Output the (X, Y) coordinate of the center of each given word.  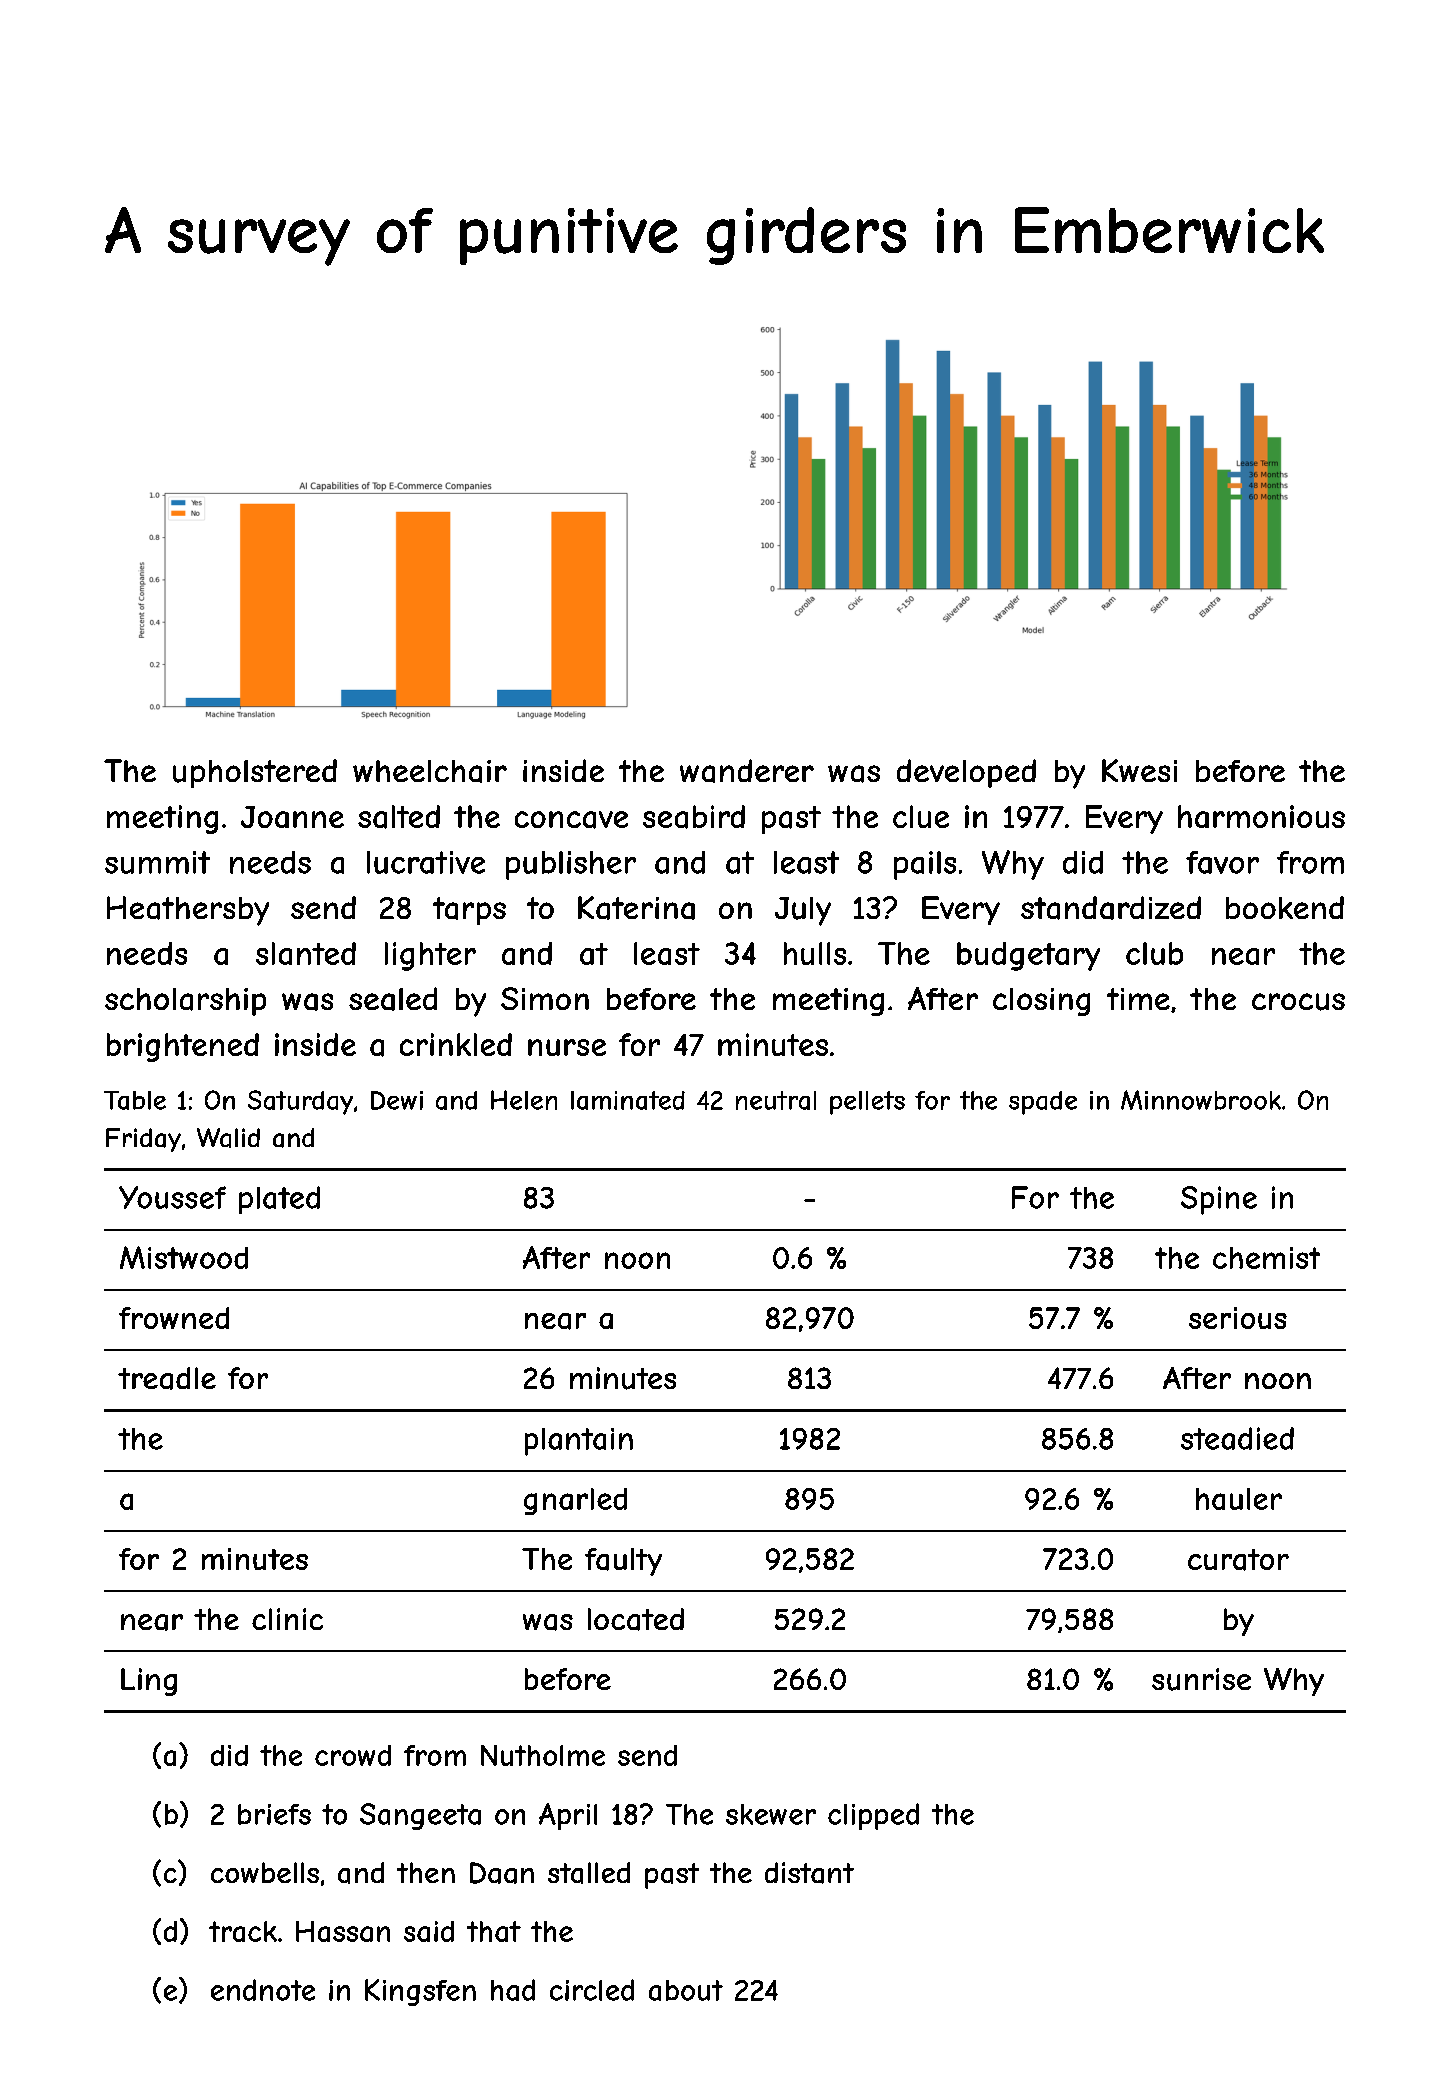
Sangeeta (420, 1816)
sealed (393, 999)
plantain (579, 1442)
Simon (545, 998)
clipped (873, 1816)
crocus (1298, 1002)
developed (966, 773)
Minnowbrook (1201, 1100)
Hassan (343, 1931)
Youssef (172, 1197)
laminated (628, 1100)
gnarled (575, 1501)
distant (809, 1873)
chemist (1266, 1258)
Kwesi (1139, 770)
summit (157, 862)
